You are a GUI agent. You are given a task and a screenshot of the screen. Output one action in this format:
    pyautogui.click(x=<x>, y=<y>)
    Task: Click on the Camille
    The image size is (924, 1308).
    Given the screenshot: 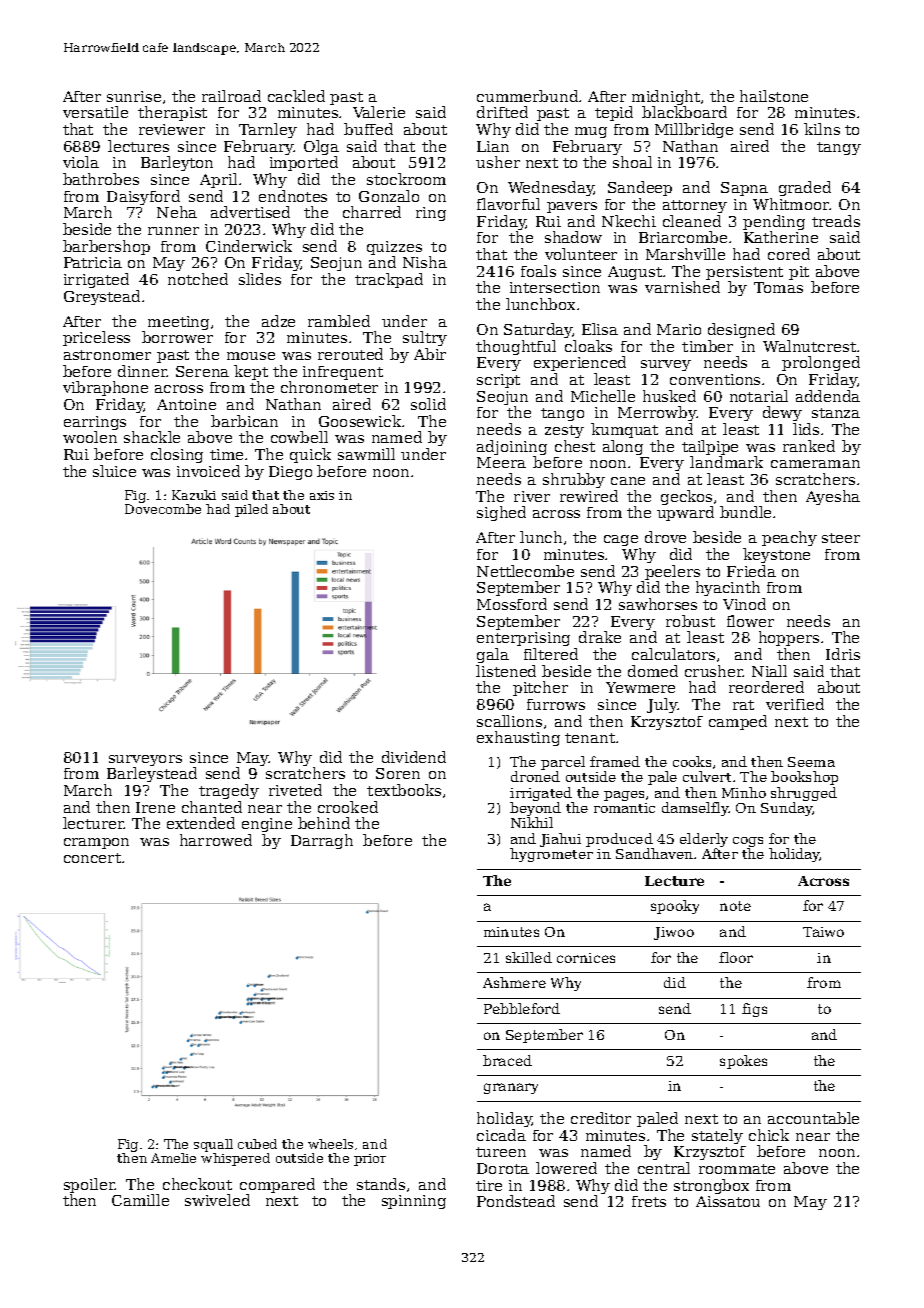 What is the action you would take?
    pyautogui.click(x=140, y=1200)
